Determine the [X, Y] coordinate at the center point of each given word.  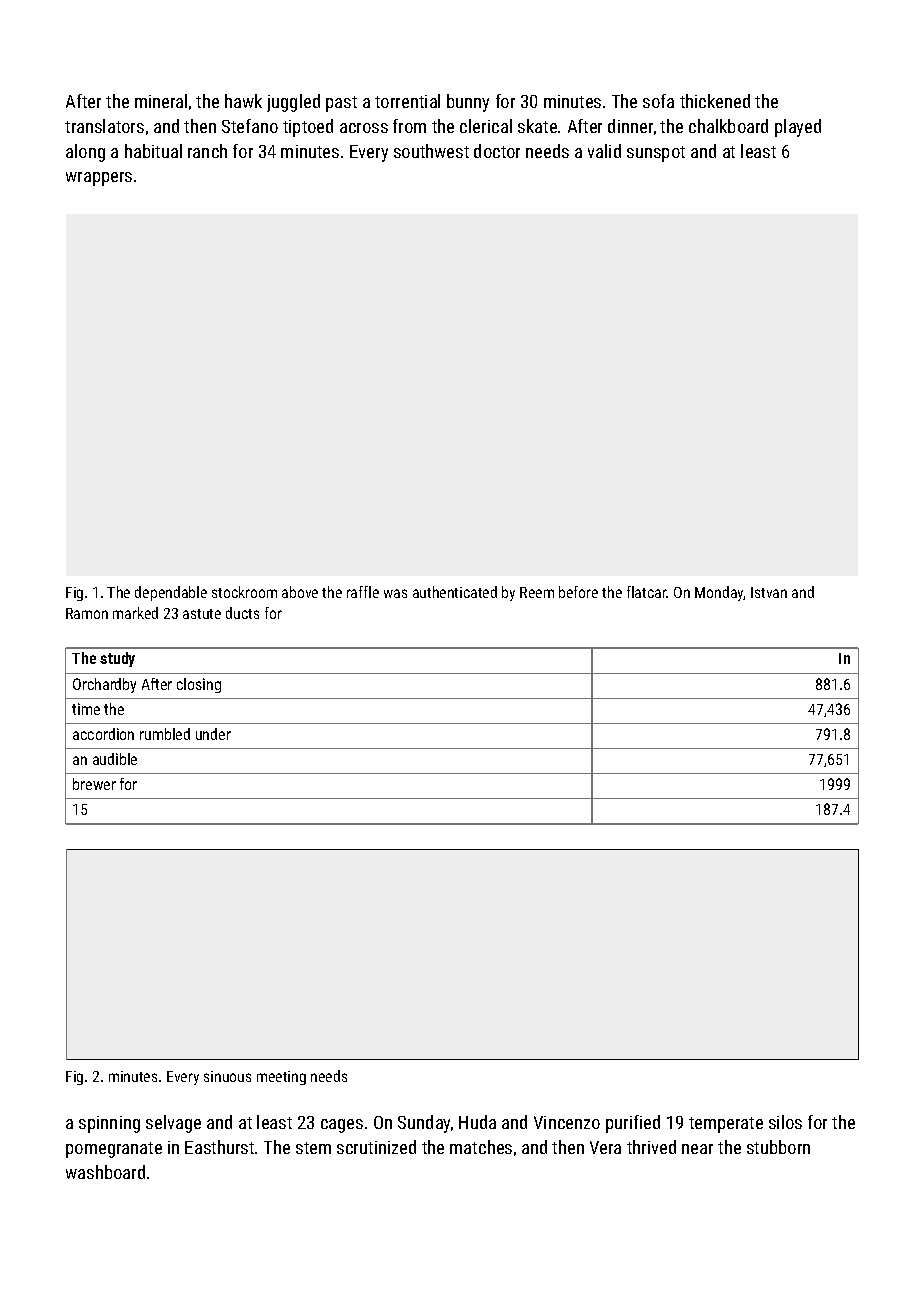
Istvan [769, 592]
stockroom [244, 592]
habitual [153, 151]
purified [633, 1124]
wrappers [99, 179]
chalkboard [728, 126]
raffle [363, 592]
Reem [537, 592]
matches [481, 1147]
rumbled [165, 734]
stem [313, 1148]
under [213, 734]
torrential [407, 101]
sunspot [656, 154]
